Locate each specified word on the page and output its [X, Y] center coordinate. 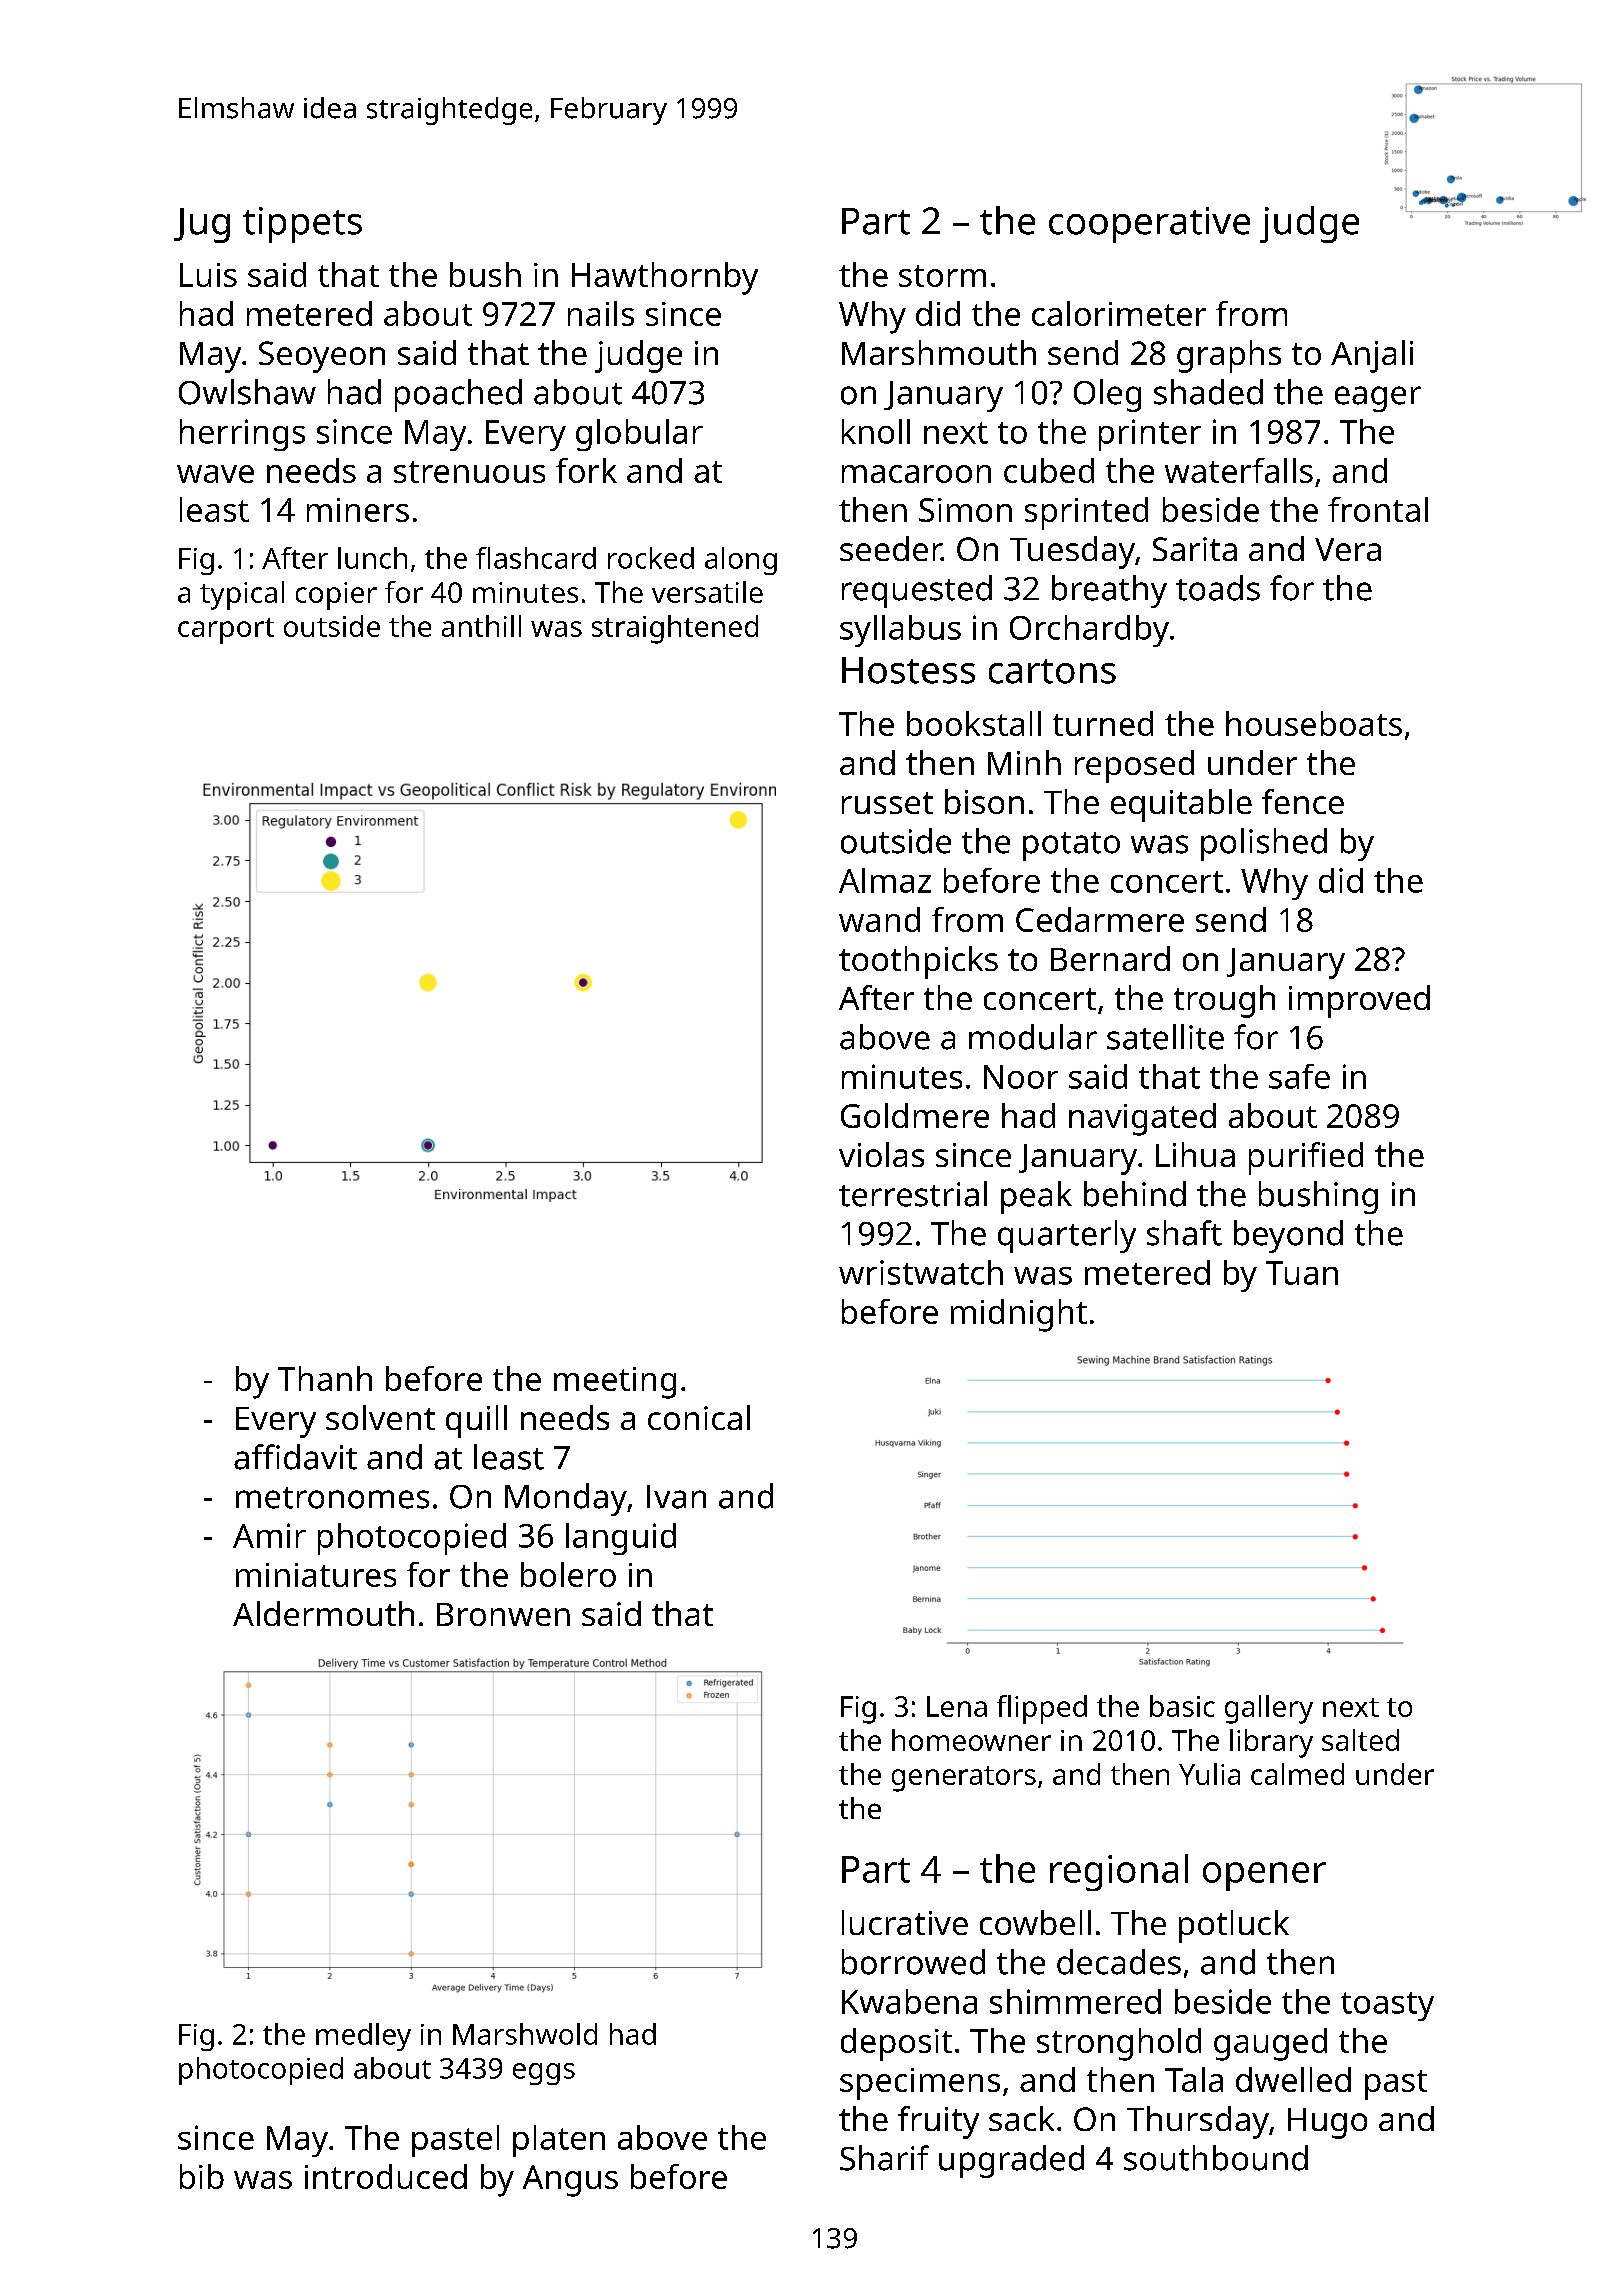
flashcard [536, 558]
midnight [1019, 1315]
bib [202, 2176]
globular [639, 435]
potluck [1234, 1926]
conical [699, 1417]
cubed [1049, 470]
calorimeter [1119, 313]
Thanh [325, 1378]
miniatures [316, 1575]
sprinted [1086, 513]
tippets [302, 225]
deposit [896, 2044]
